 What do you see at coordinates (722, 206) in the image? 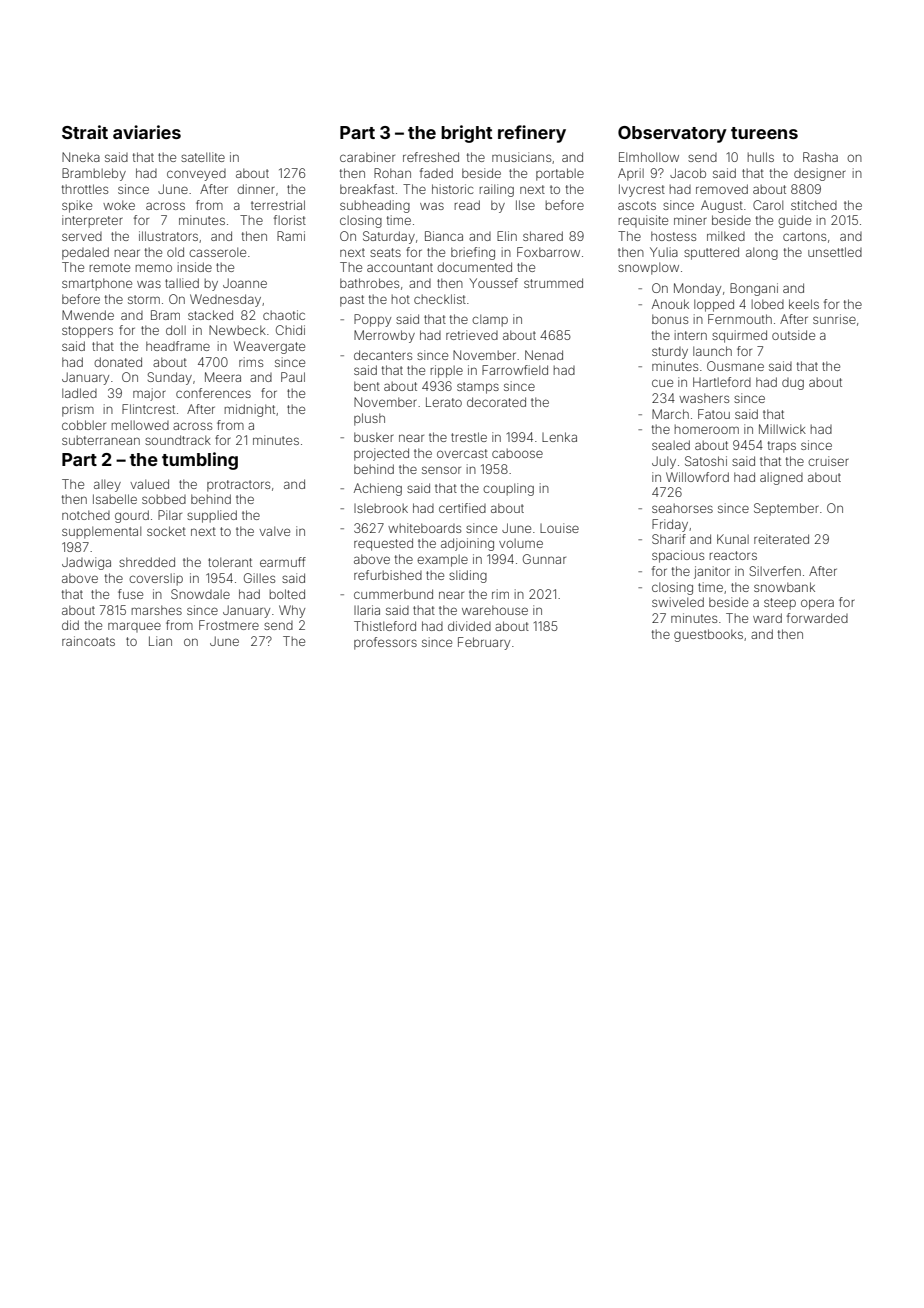
I see `August` at bounding box center [722, 206].
